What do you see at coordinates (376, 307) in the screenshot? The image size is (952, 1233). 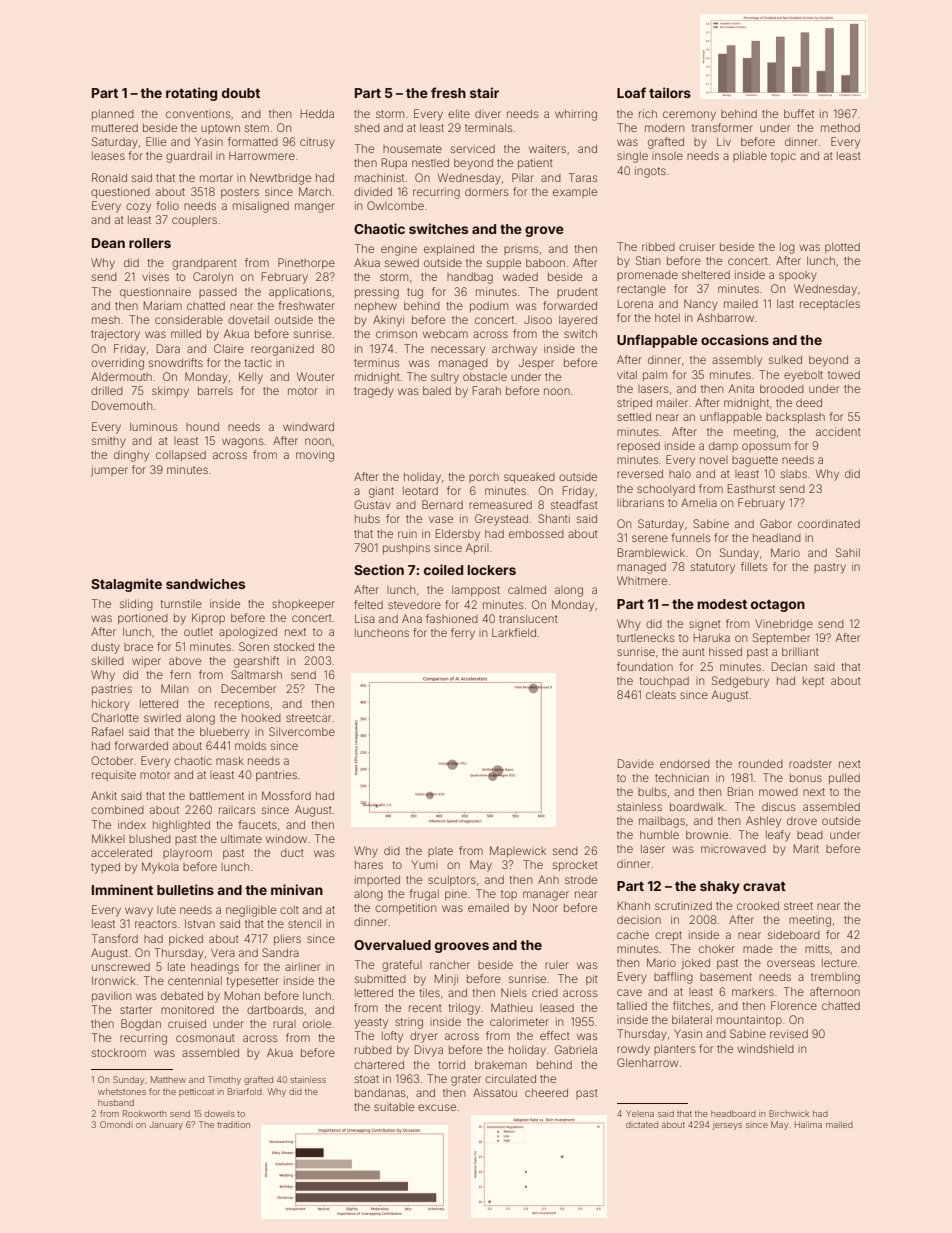 I see `nephew` at bounding box center [376, 307].
